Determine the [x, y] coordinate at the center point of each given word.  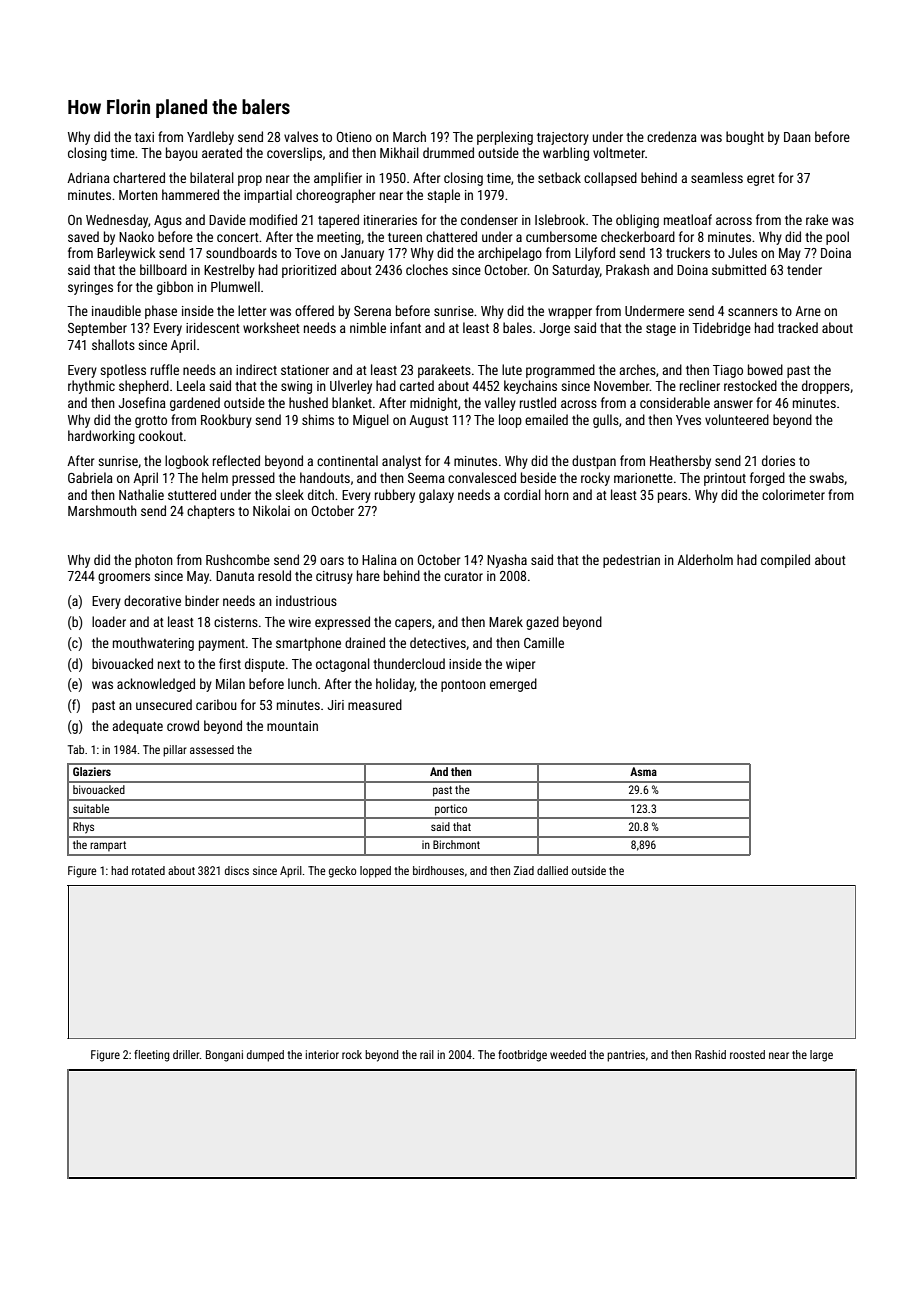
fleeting [151, 1056]
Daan [797, 137]
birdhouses [438, 870]
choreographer [335, 196]
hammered [190, 194]
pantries [626, 1056]
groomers [124, 578]
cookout [161, 435]
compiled [785, 561]
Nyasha [507, 561]
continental [347, 460]
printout [725, 479]
